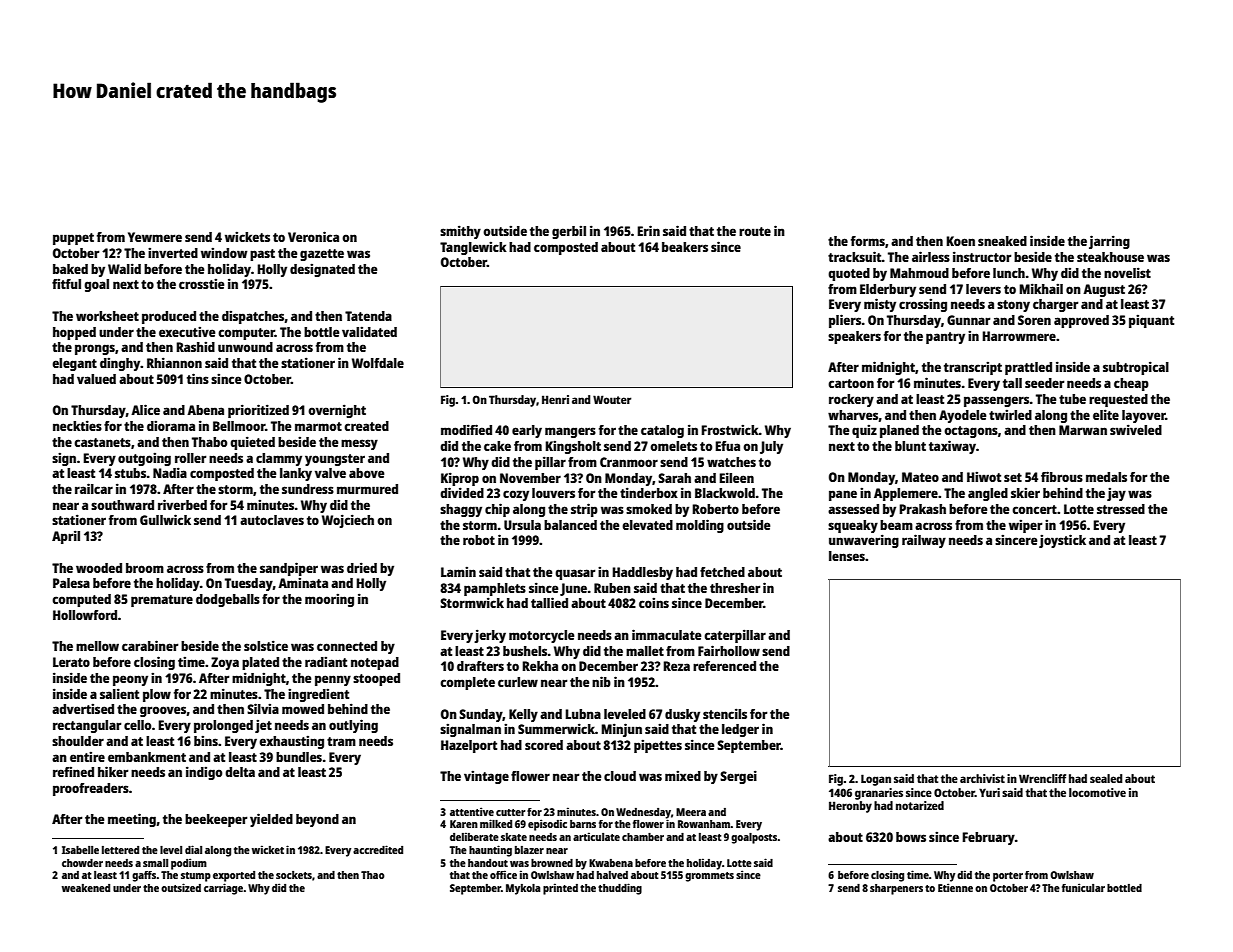  I want to click on Hollowford, so click(85, 615).
